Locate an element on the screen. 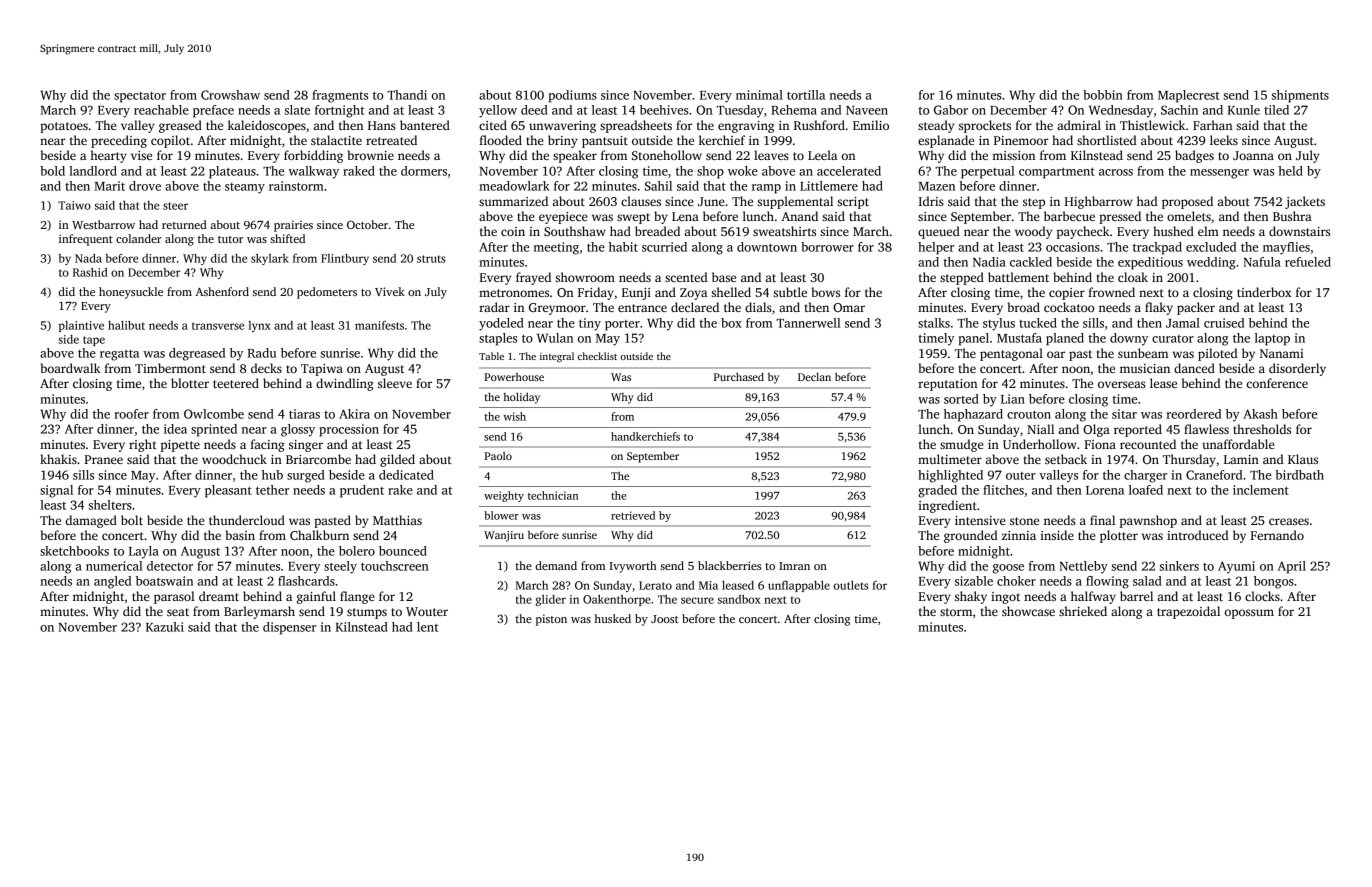  downtown is located at coordinates (767, 247).
